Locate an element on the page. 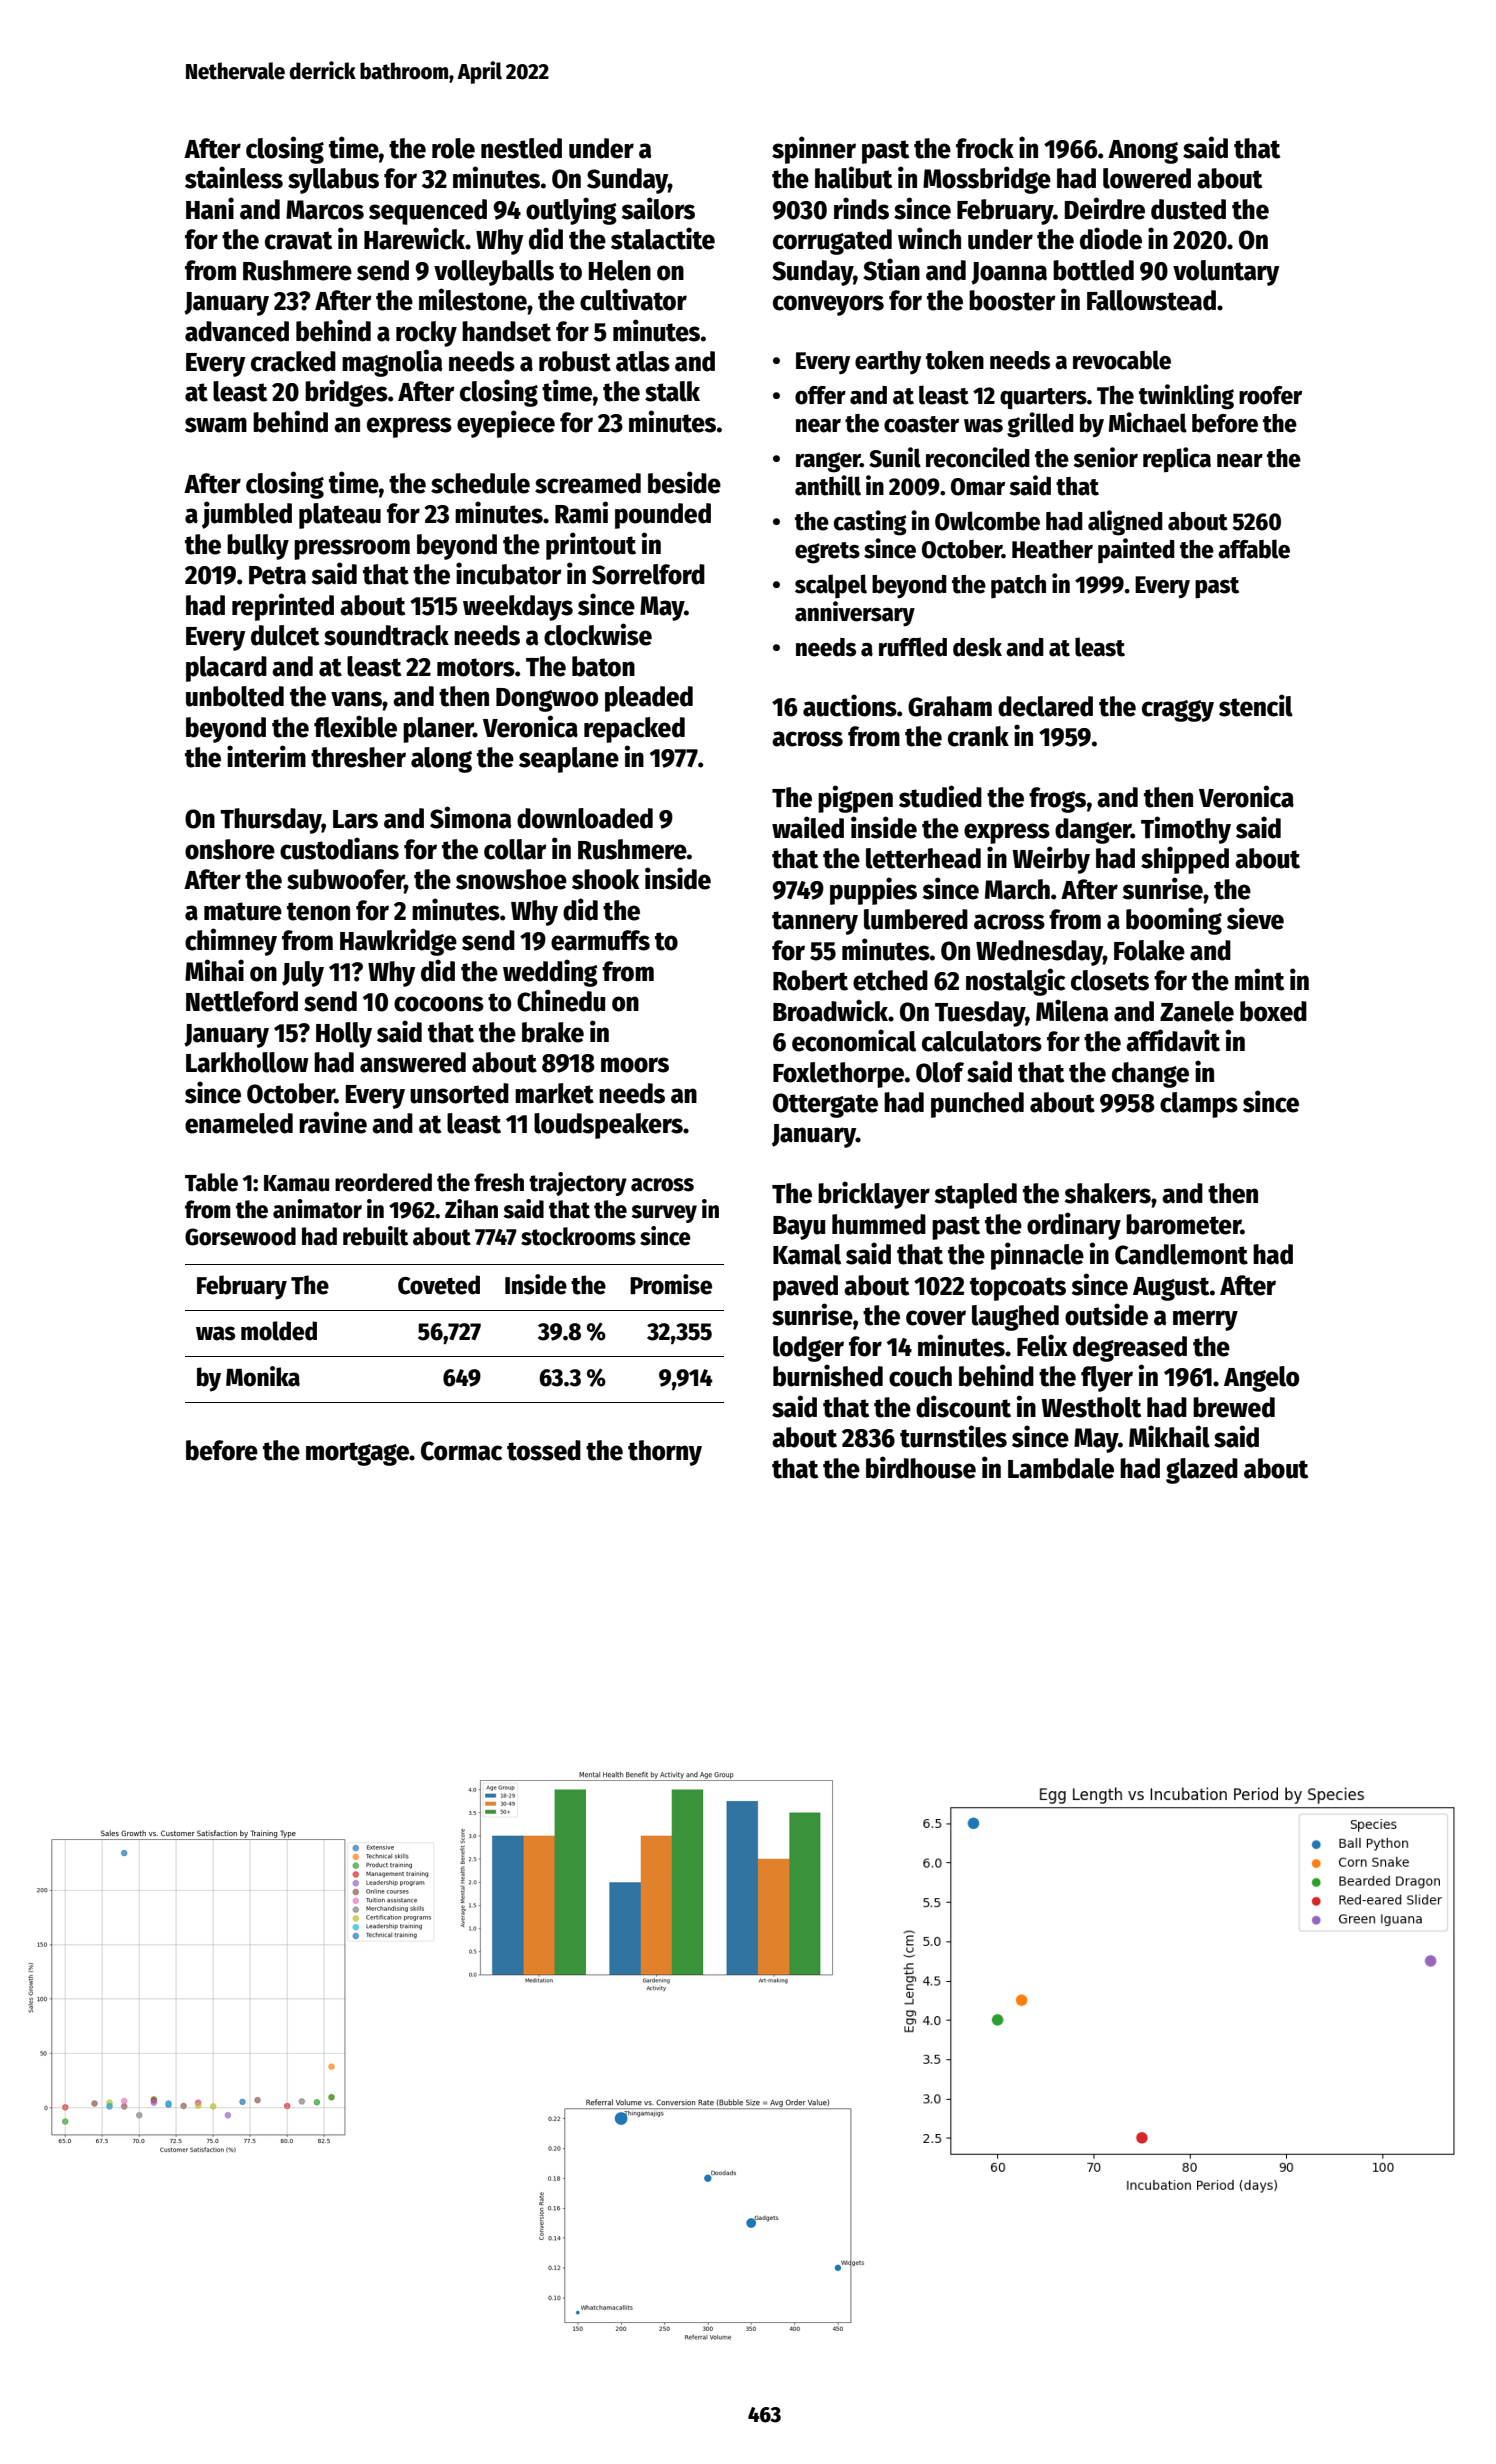 The image size is (1496, 2464). nestled is located at coordinates (521, 148).
